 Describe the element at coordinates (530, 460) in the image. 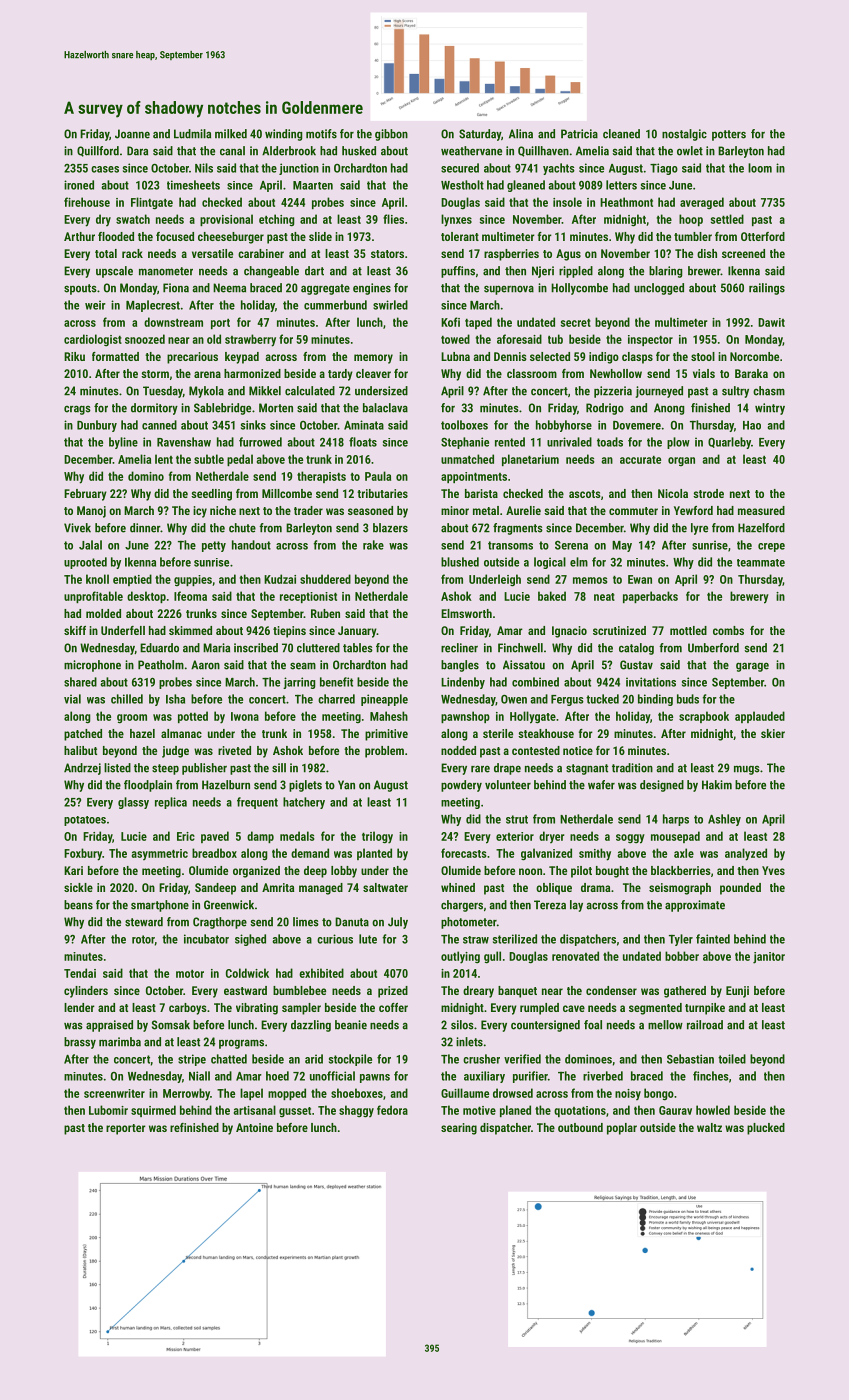

I see `planetarium` at that location.
